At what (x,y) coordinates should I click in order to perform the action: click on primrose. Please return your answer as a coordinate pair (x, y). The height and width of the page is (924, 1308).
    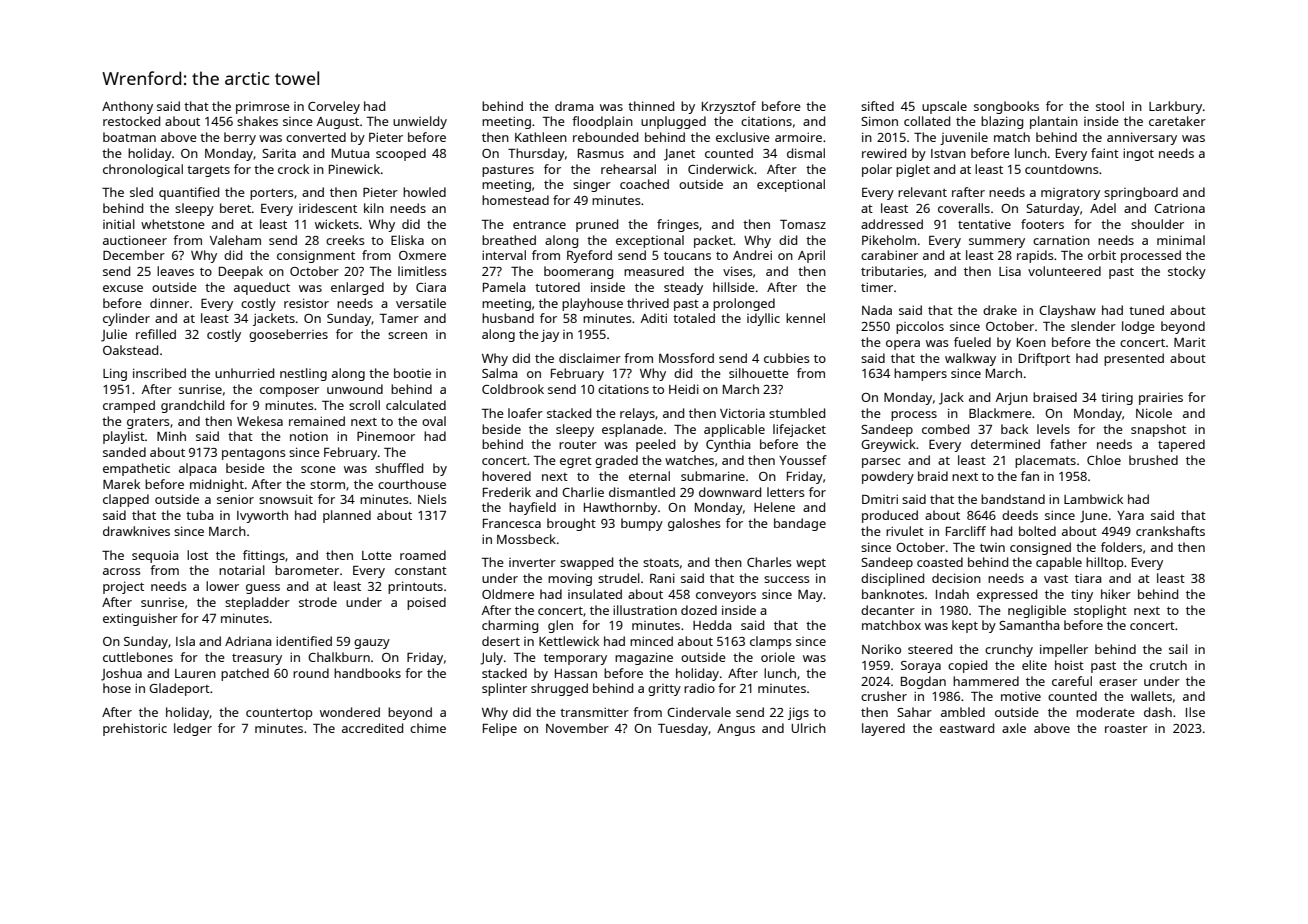
    Looking at the image, I should click on (263, 108).
